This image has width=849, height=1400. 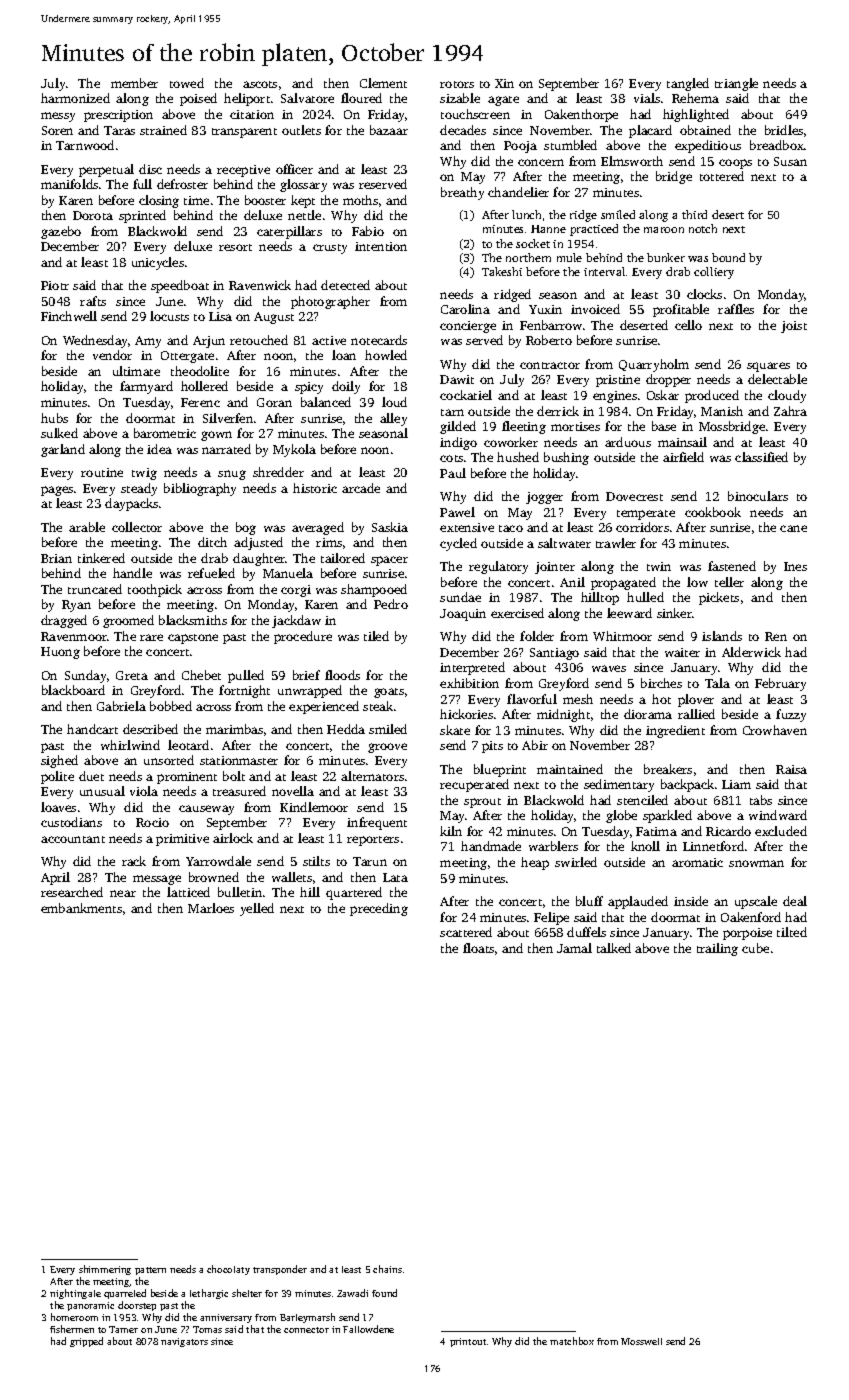 What do you see at coordinates (736, 84) in the image?
I see `triangle` at bounding box center [736, 84].
